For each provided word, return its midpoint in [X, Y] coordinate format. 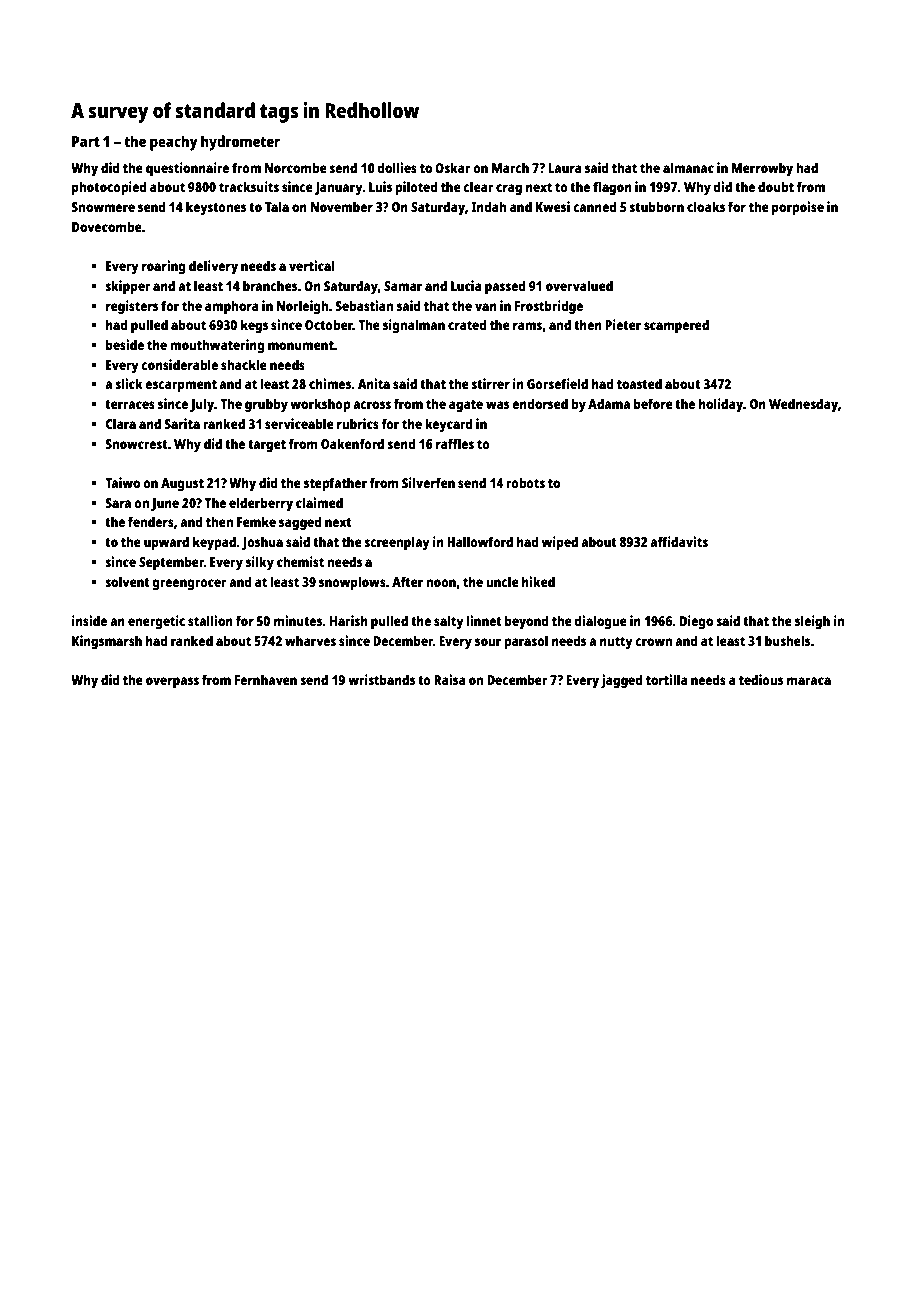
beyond [527, 622]
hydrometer [240, 143]
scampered [676, 326]
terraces [130, 404]
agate [466, 406]
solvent [127, 581]
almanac [688, 167]
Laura [565, 168]
